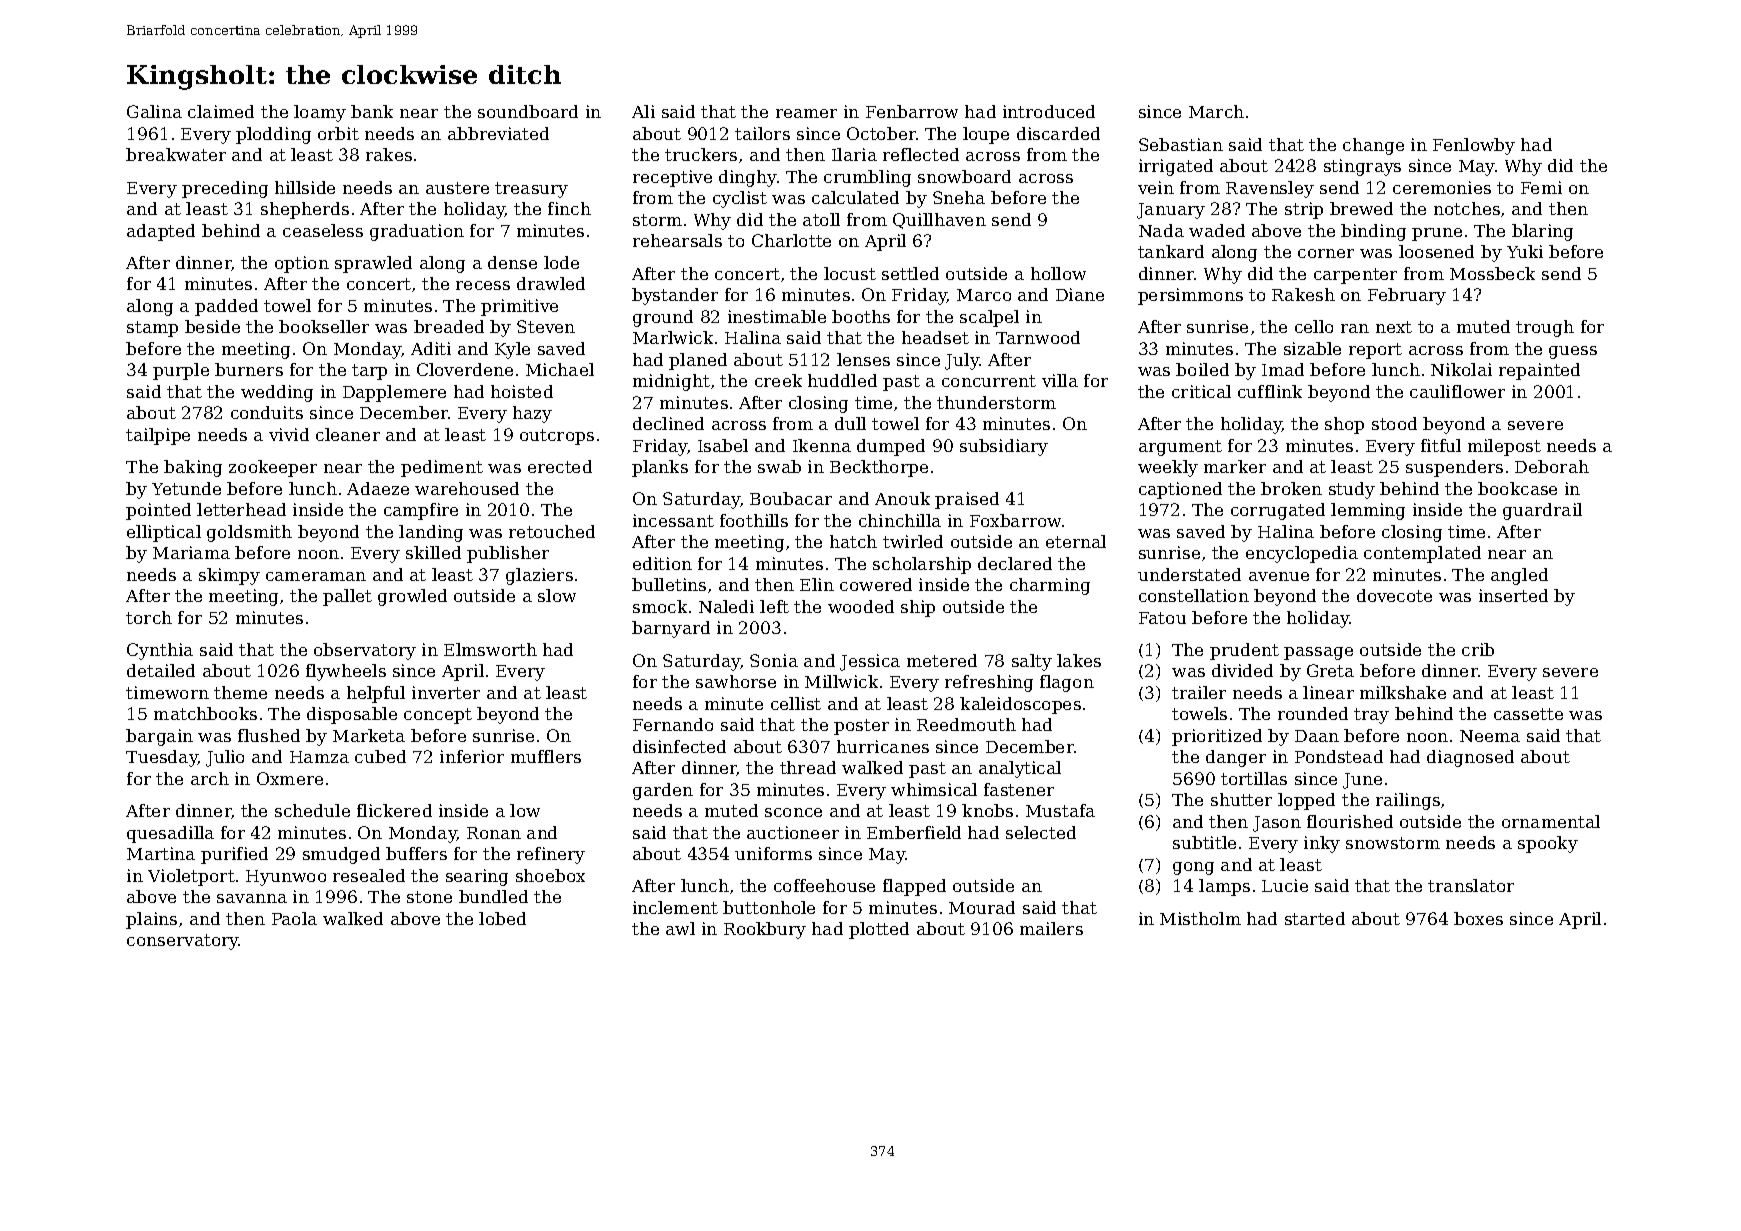 The image size is (1741, 1231). Describe the element at coordinates (1306, 801) in the image. I see `lopped` at that location.
